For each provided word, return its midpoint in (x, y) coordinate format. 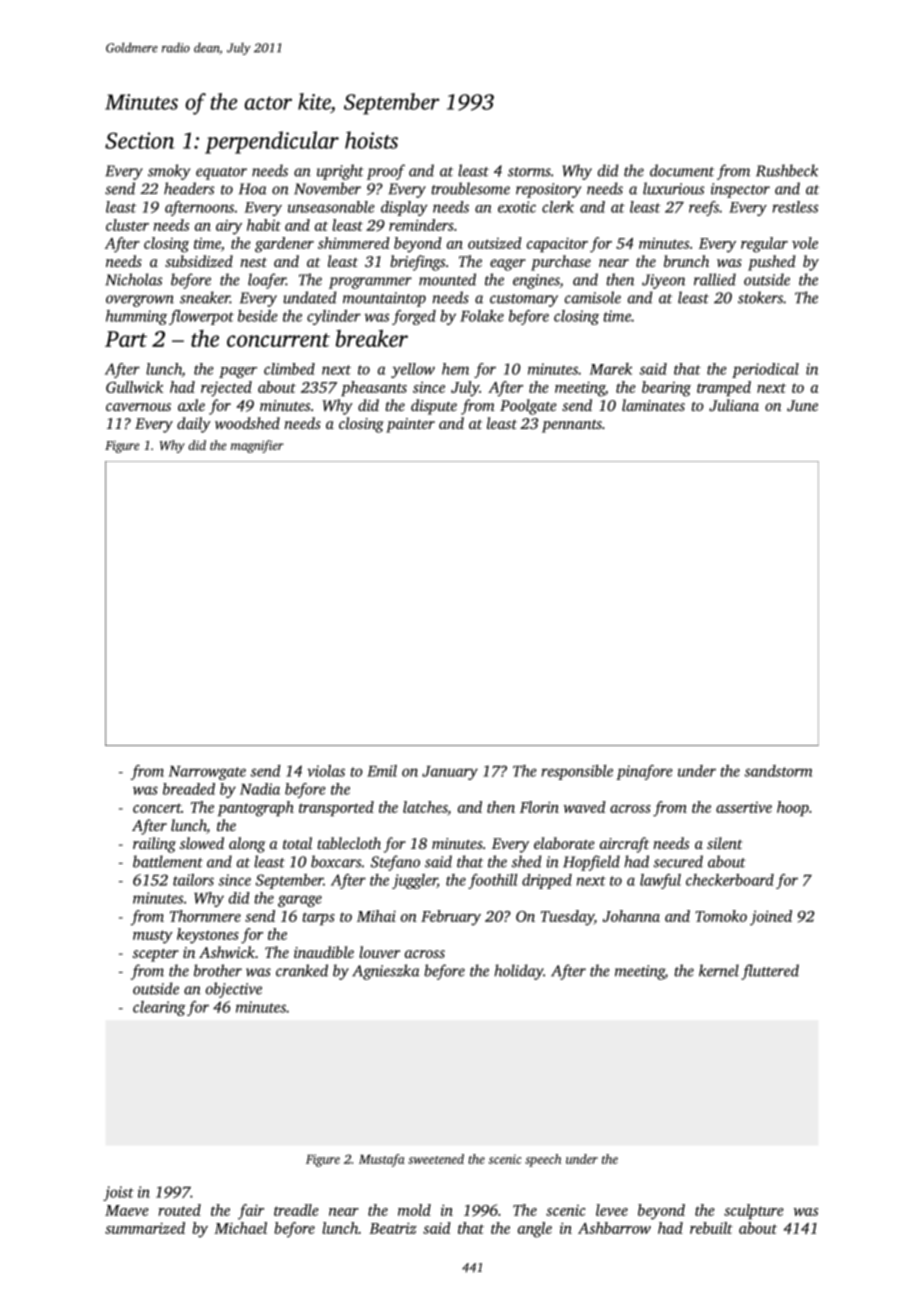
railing (154, 845)
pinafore (644, 772)
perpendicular (272, 142)
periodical (765, 370)
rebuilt (711, 1228)
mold (414, 1210)
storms (529, 172)
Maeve (127, 1210)
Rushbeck (787, 170)
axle (191, 405)
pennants (572, 426)
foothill (492, 881)
